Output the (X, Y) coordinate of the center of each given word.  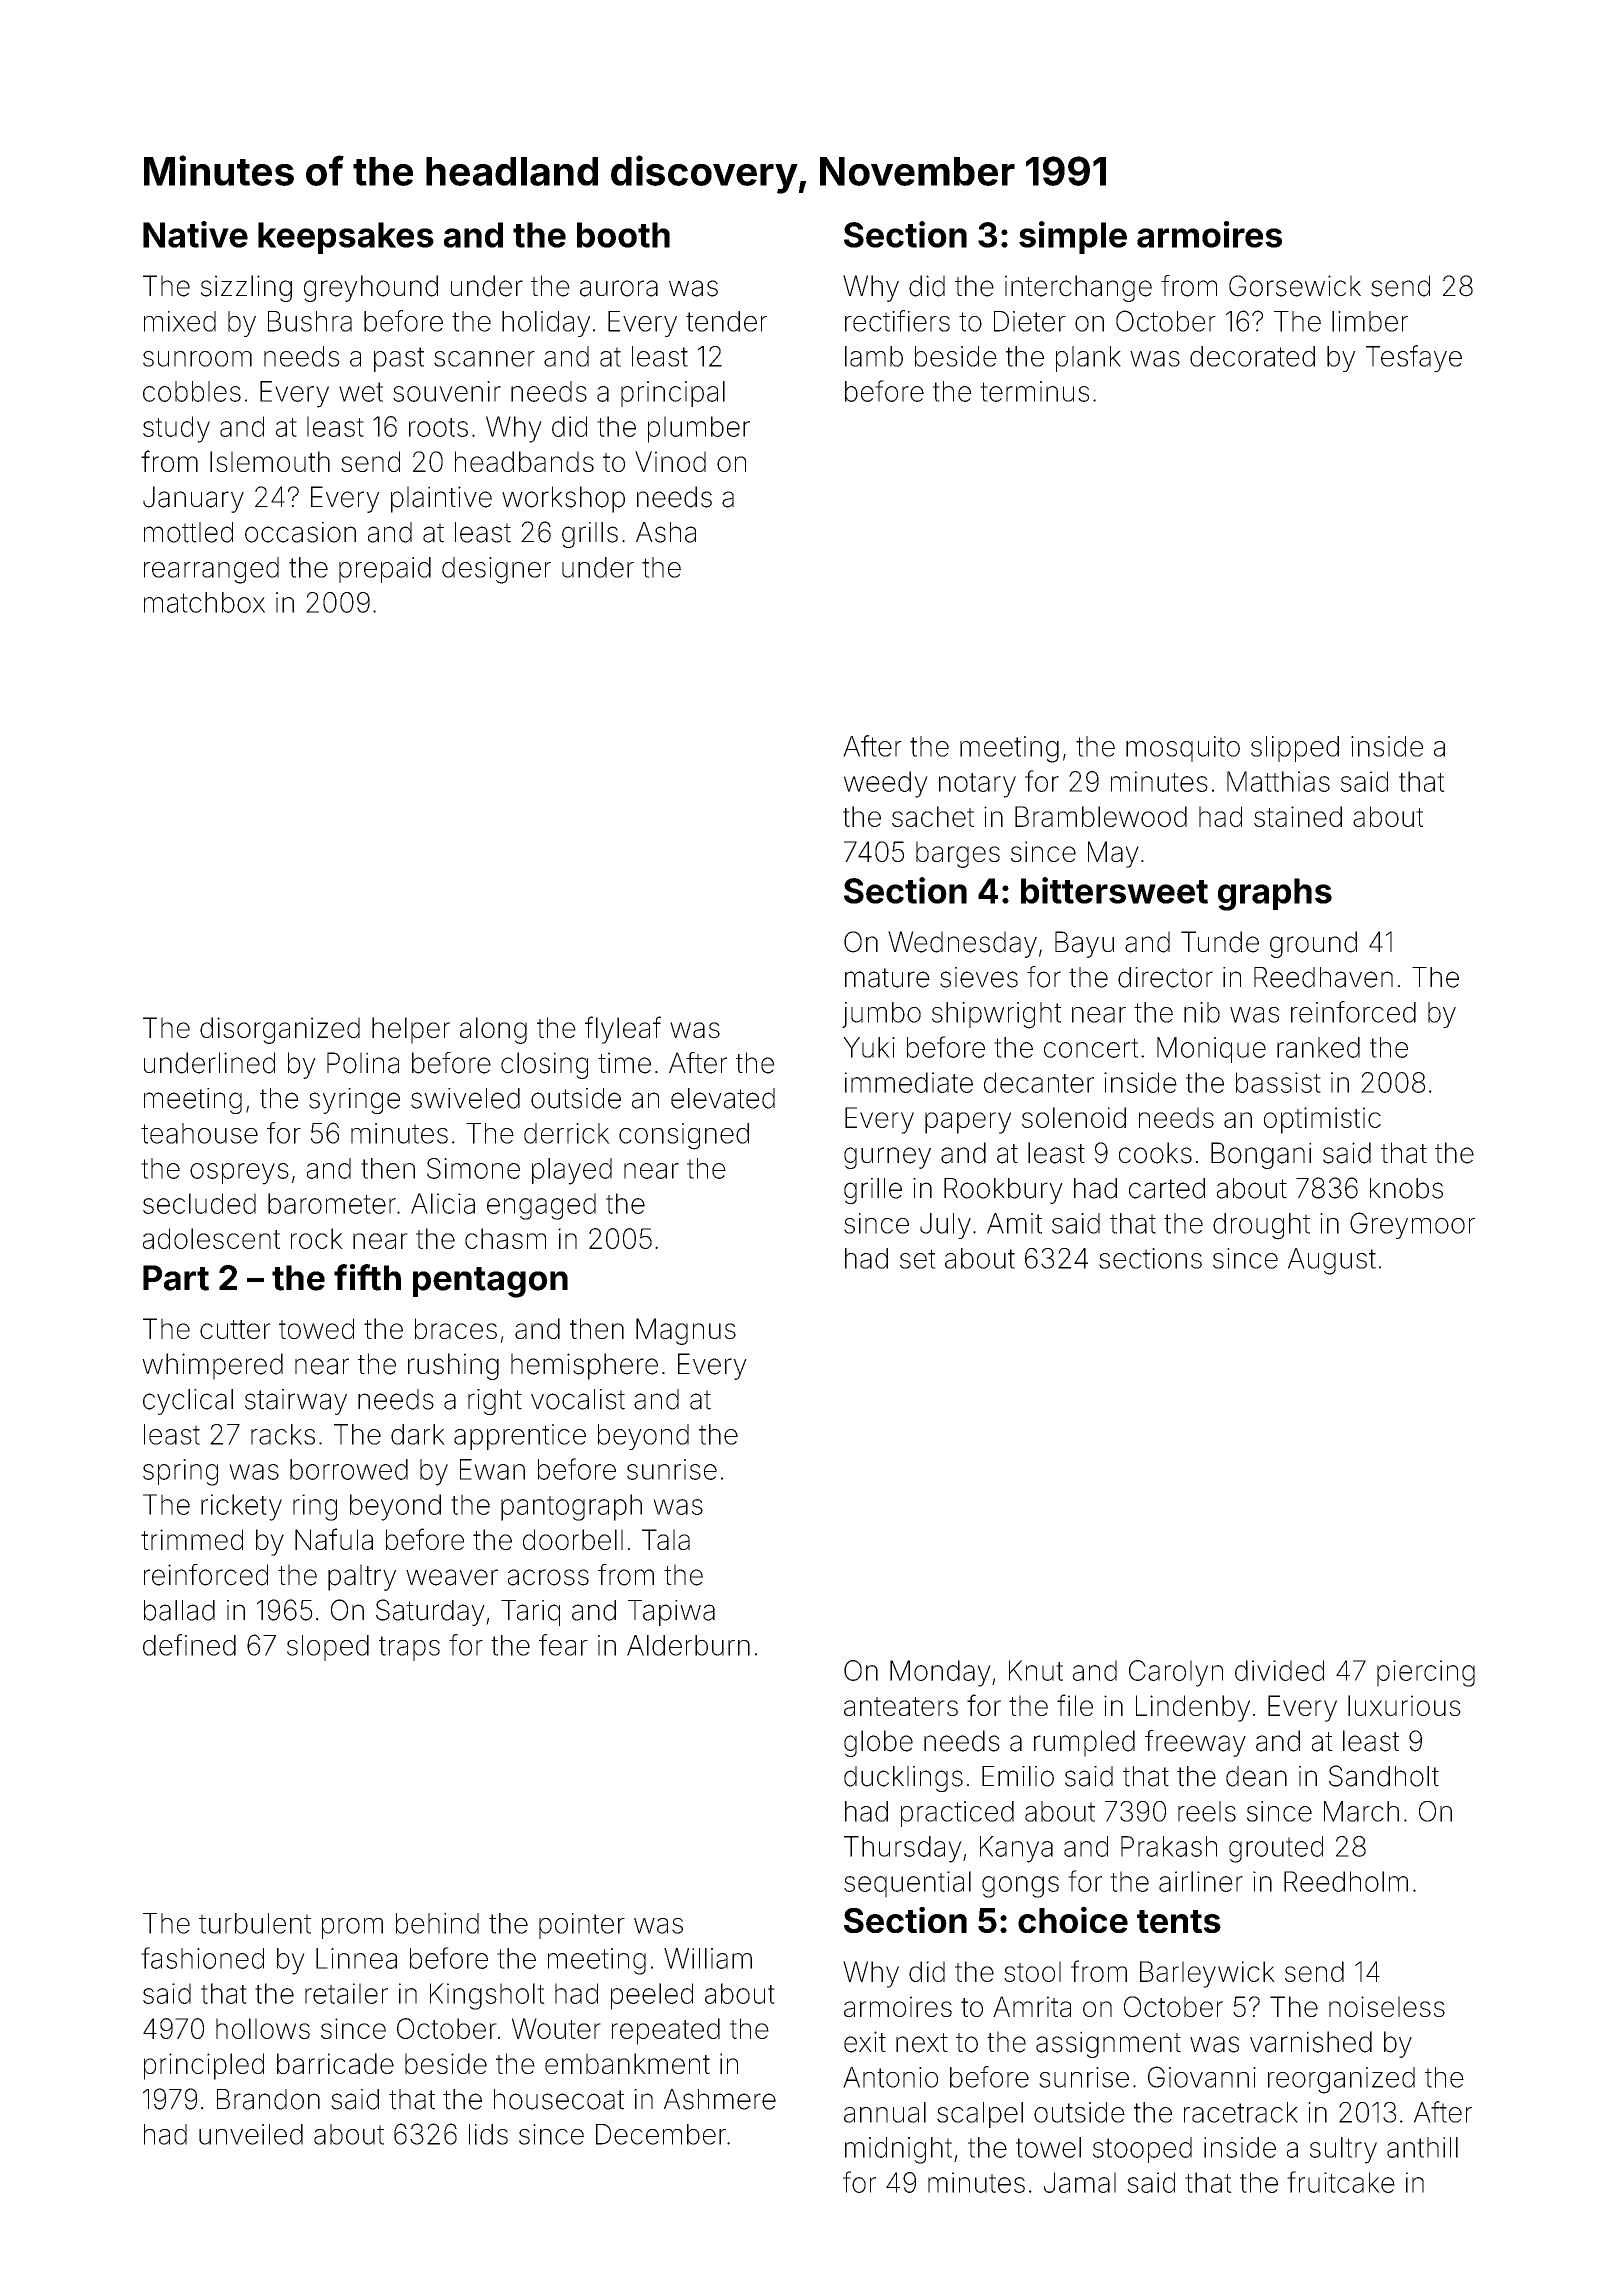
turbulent (255, 1923)
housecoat (559, 2099)
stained (1298, 816)
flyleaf (623, 1030)
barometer (332, 1203)
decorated (1252, 356)
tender (726, 321)
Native (195, 234)
